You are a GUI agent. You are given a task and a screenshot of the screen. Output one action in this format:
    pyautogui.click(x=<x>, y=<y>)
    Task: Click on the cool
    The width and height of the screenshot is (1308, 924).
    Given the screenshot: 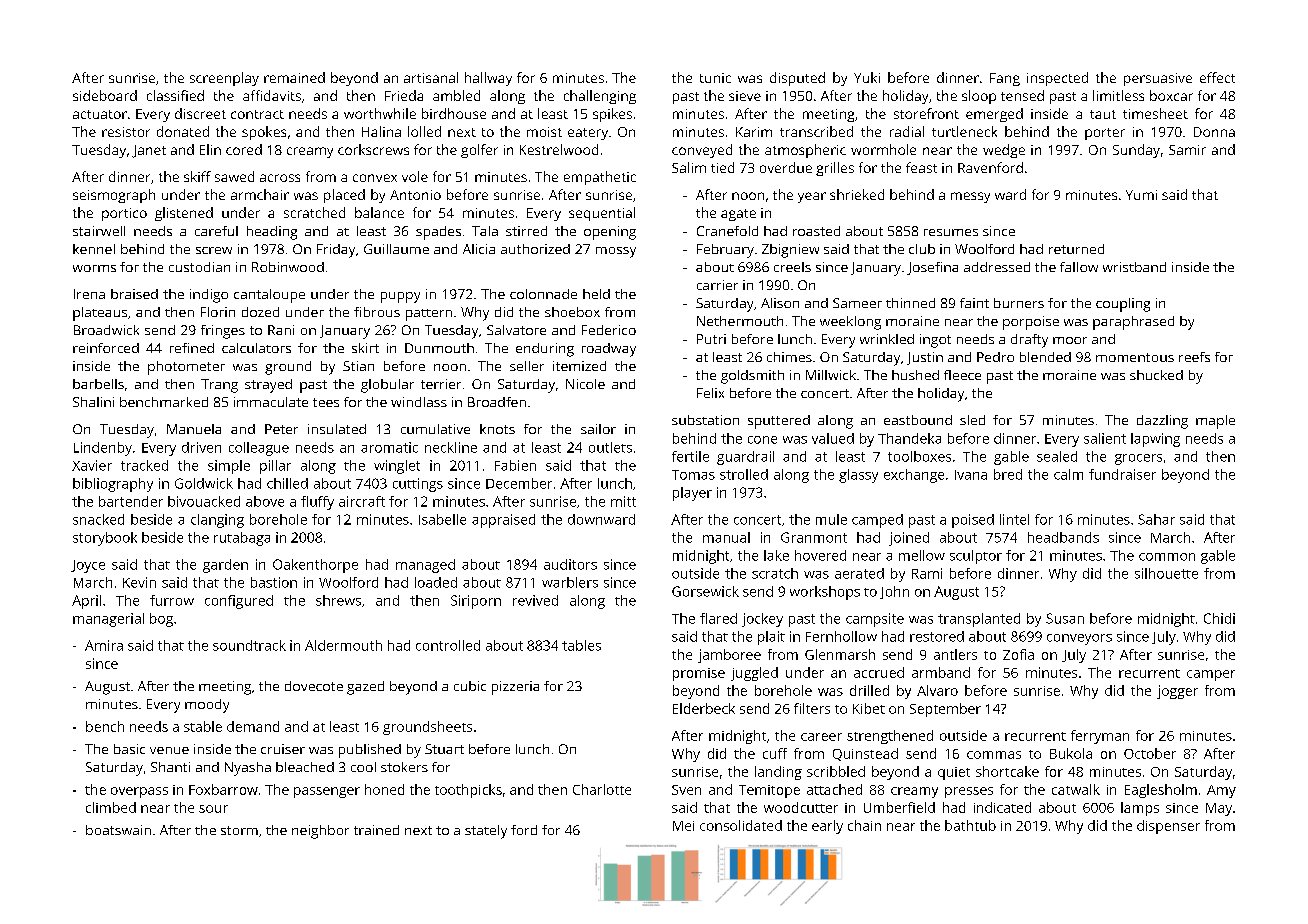 What is the action you would take?
    pyautogui.click(x=363, y=767)
